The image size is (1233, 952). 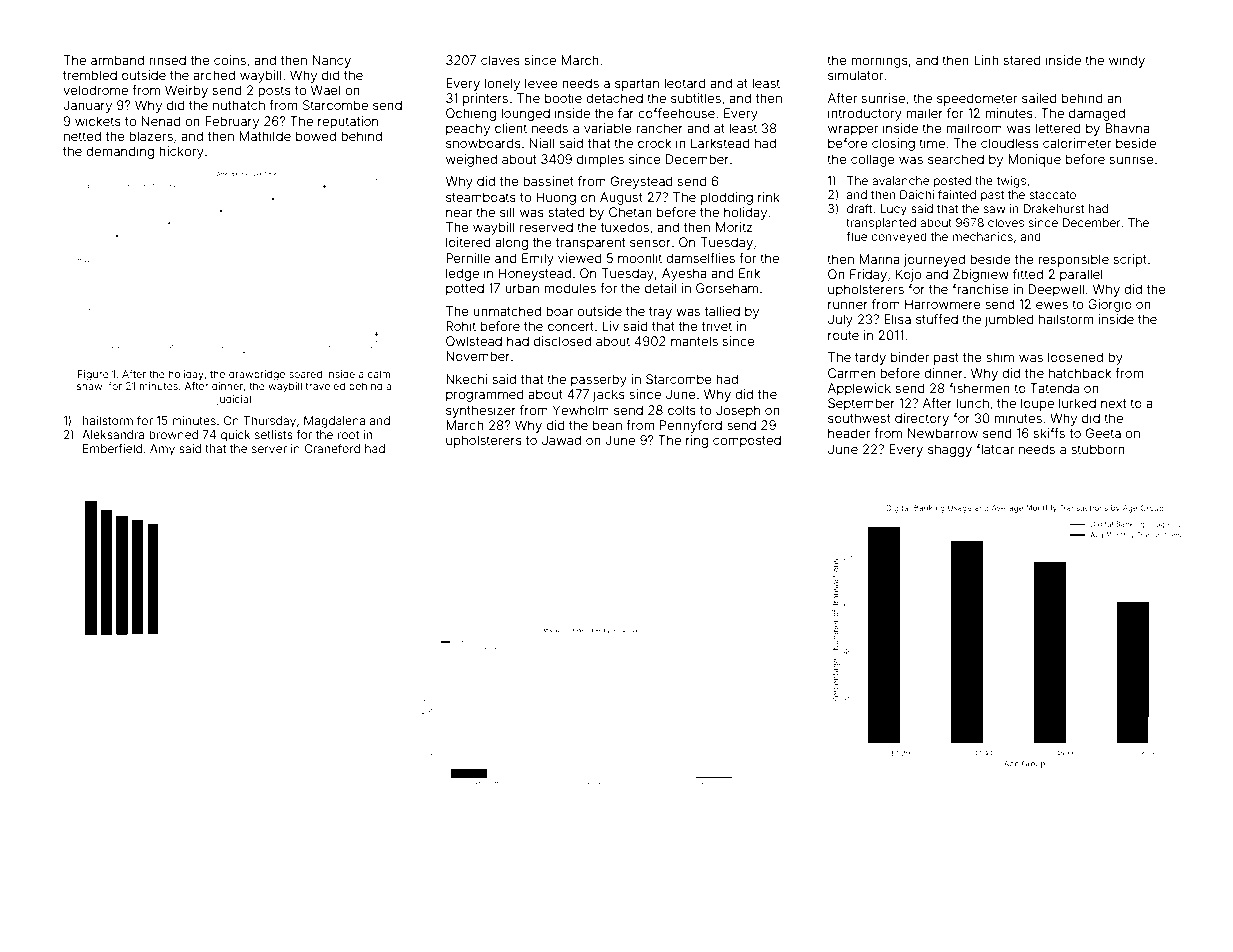 I want to click on Huong, so click(x=556, y=198).
